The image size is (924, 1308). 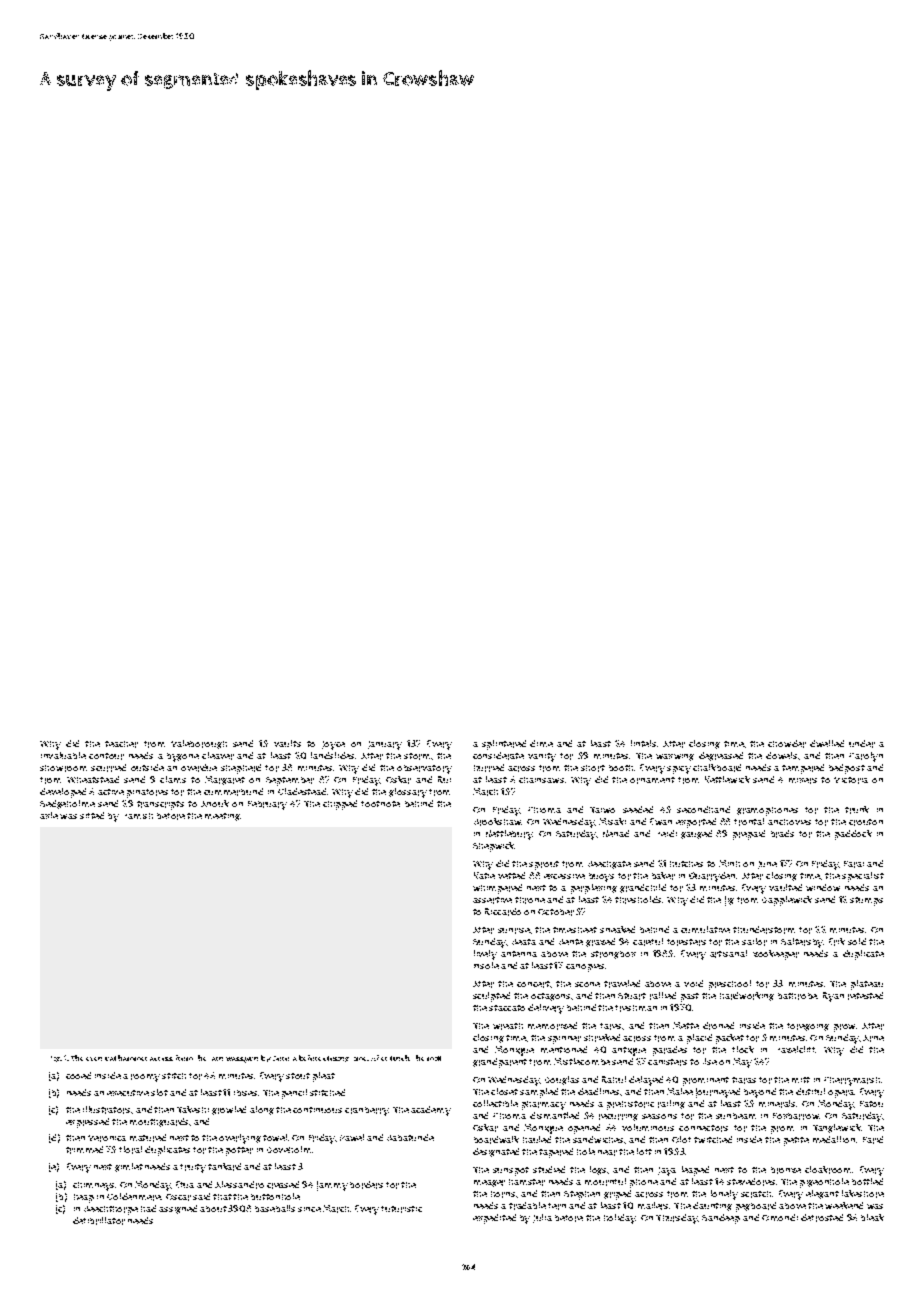 I want to click on chowder, so click(x=787, y=744).
